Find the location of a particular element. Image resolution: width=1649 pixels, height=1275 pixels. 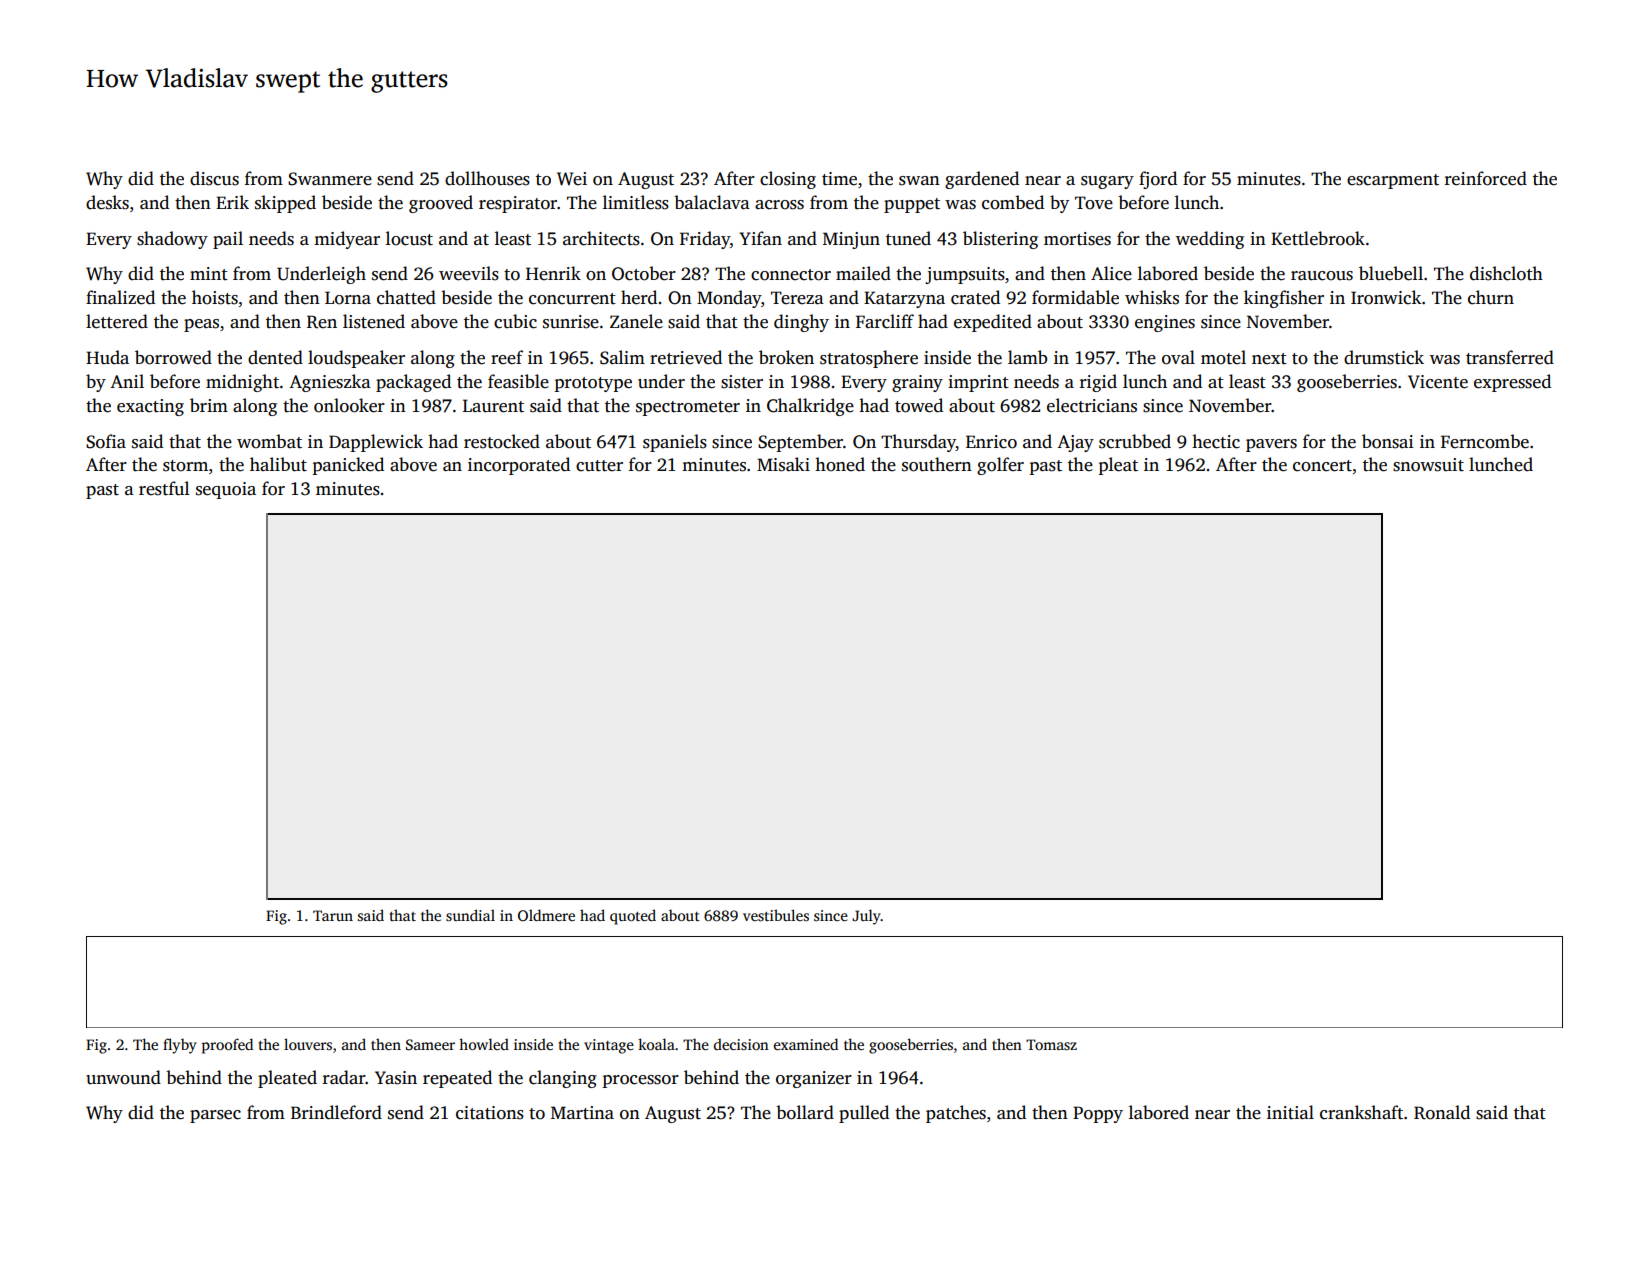

Tove is located at coordinates (1094, 203).
